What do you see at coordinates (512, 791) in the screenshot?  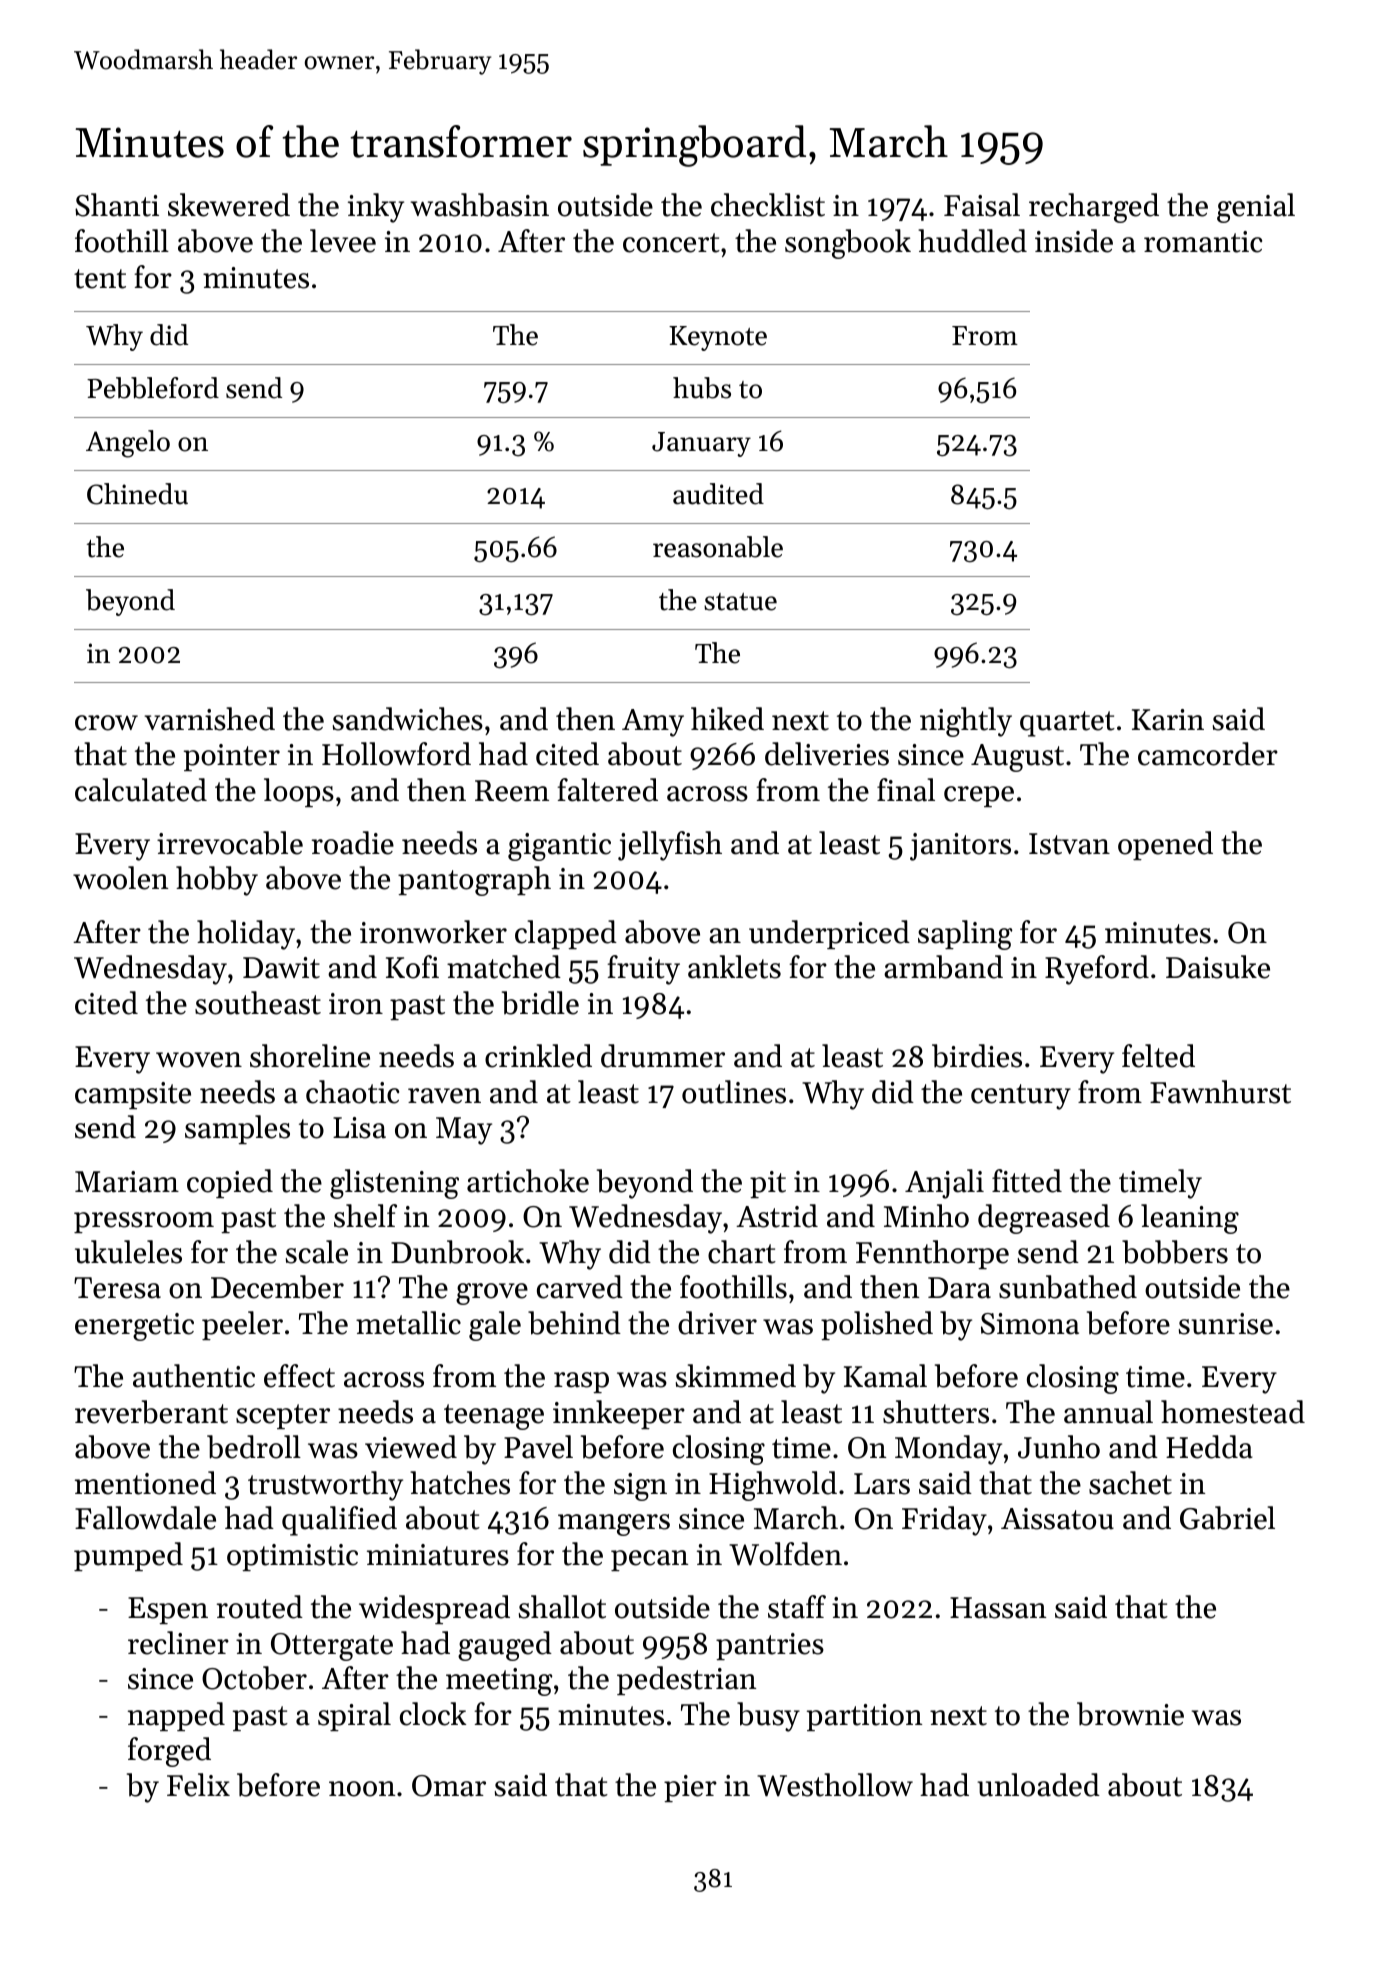 I see `Reem` at bounding box center [512, 791].
